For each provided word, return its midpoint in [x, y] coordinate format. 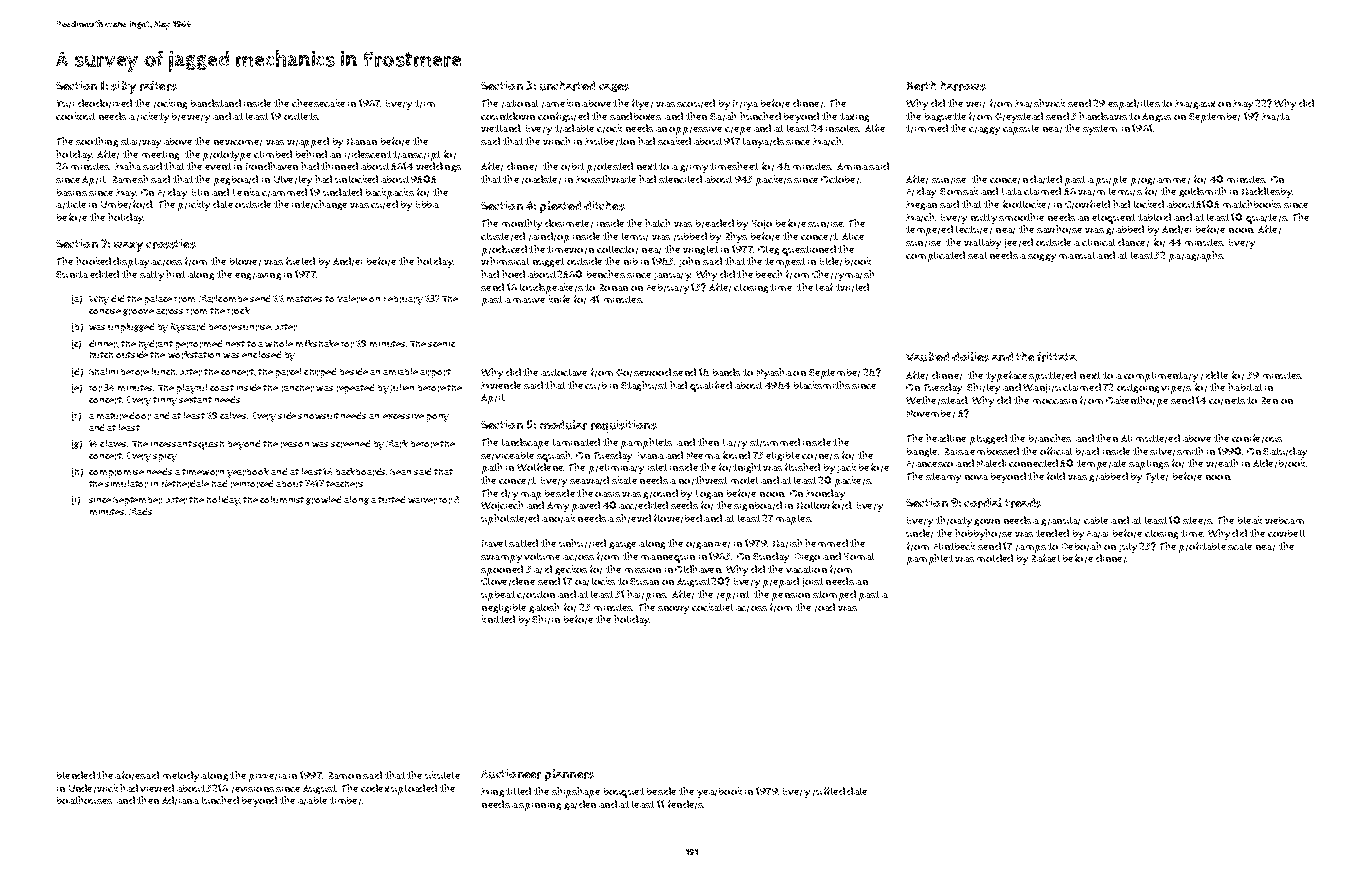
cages [614, 88]
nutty [984, 219]
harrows [963, 86]
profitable [1202, 547]
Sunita [72, 274]
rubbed [690, 236]
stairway [141, 143]
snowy [673, 610]
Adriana [180, 800]
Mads [140, 511]
